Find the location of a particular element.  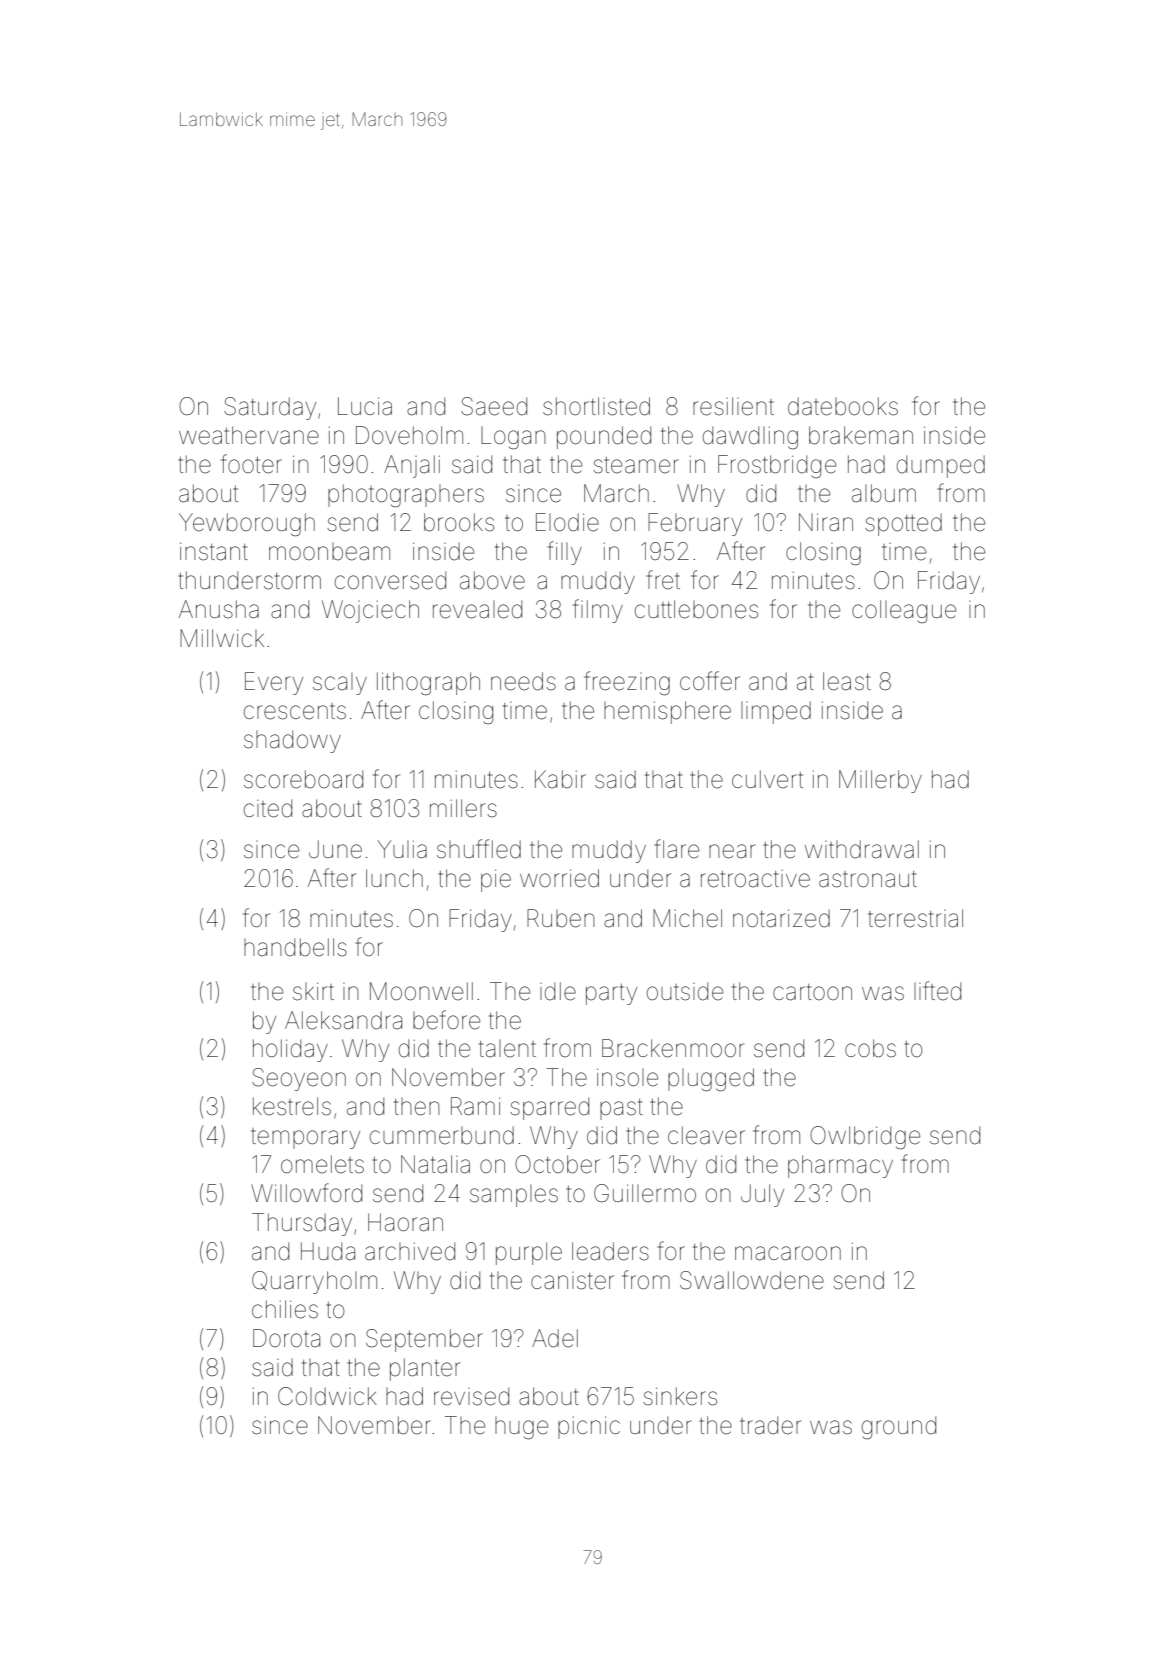

fret is located at coordinates (663, 580).
